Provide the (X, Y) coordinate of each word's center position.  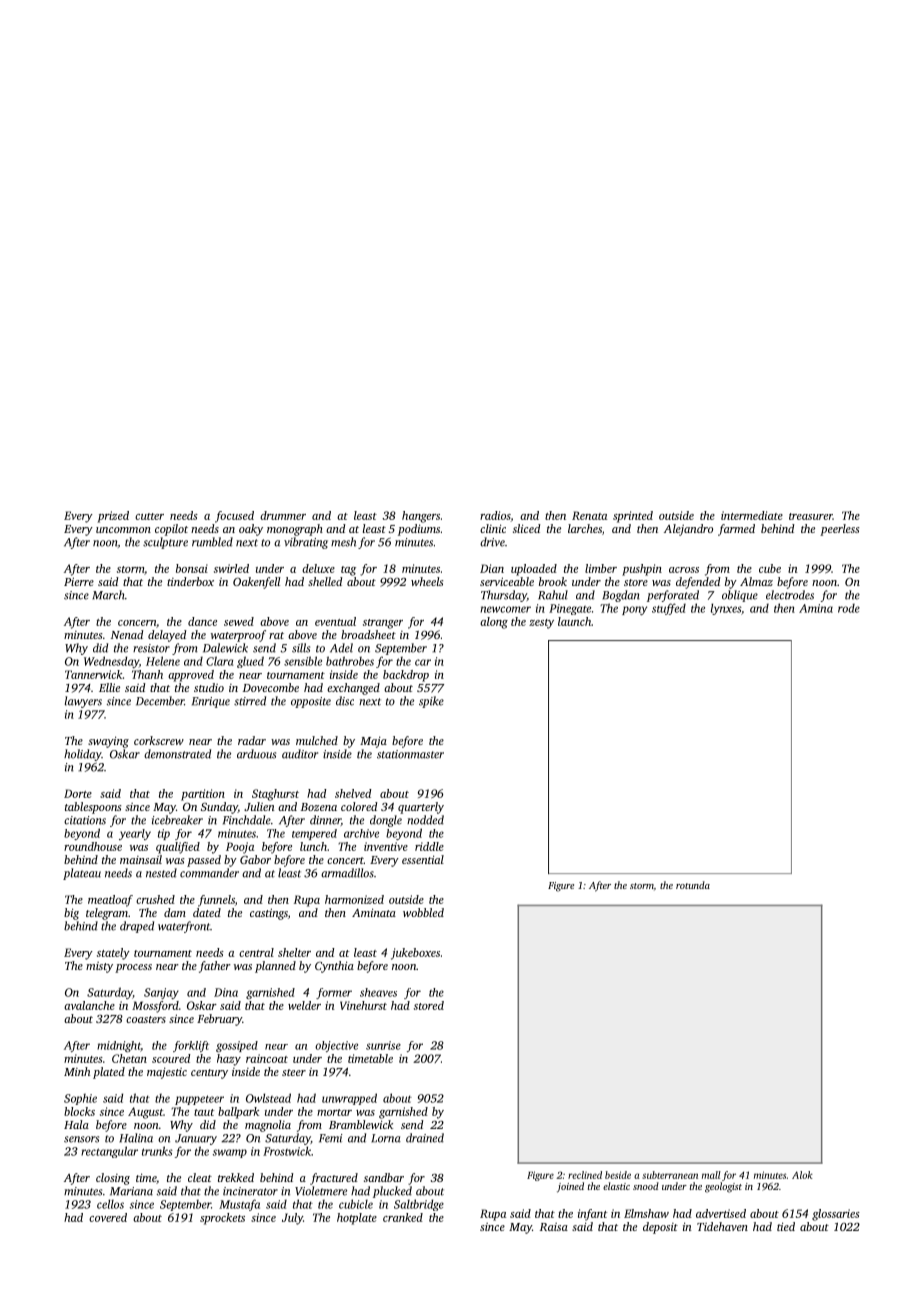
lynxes (726, 609)
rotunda (693, 885)
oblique (740, 596)
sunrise (383, 1045)
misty (99, 967)
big (71, 914)
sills (301, 648)
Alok (802, 1175)
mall (711, 1175)
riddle (429, 846)
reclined (585, 1175)
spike (431, 702)
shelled (325, 581)
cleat (200, 1177)
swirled (231, 568)
